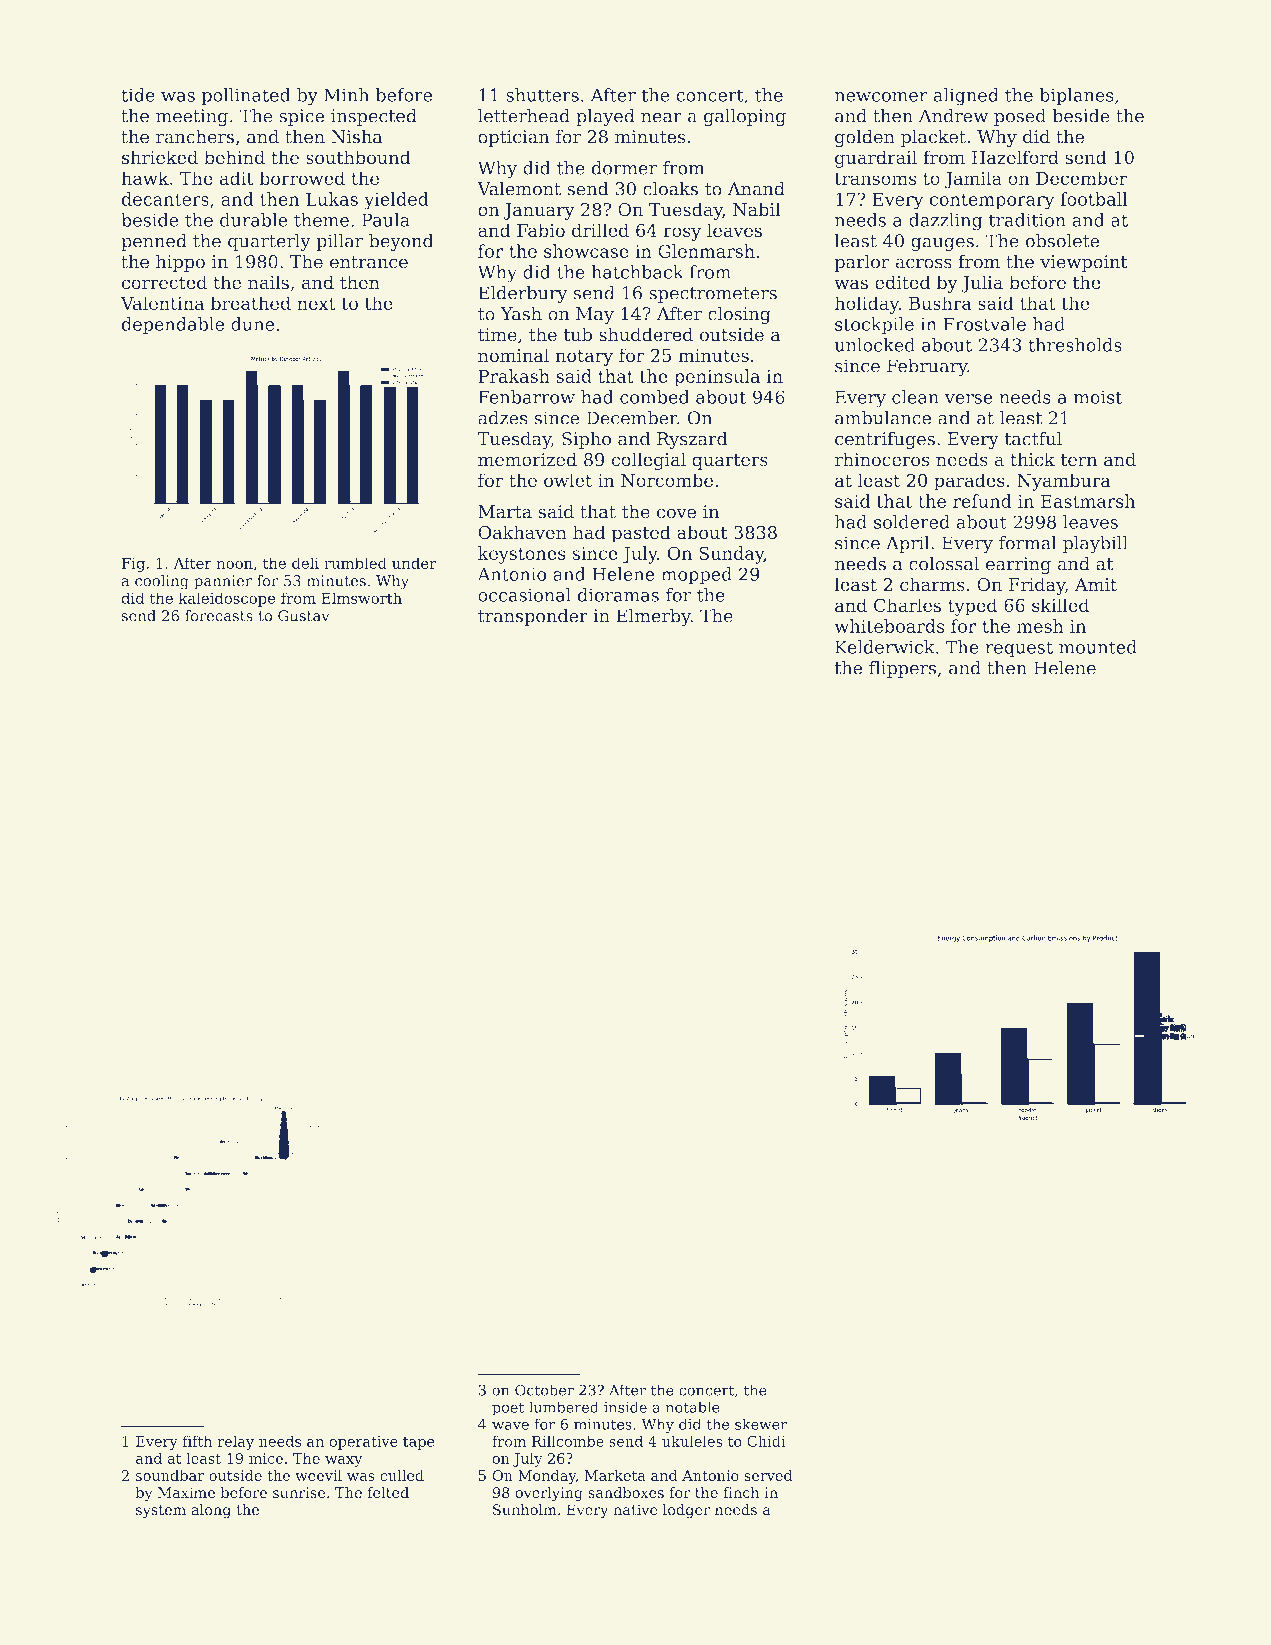  What do you see at coordinates (316, 303) in the screenshot?
I see `next` at bounding box center [316, 303].
